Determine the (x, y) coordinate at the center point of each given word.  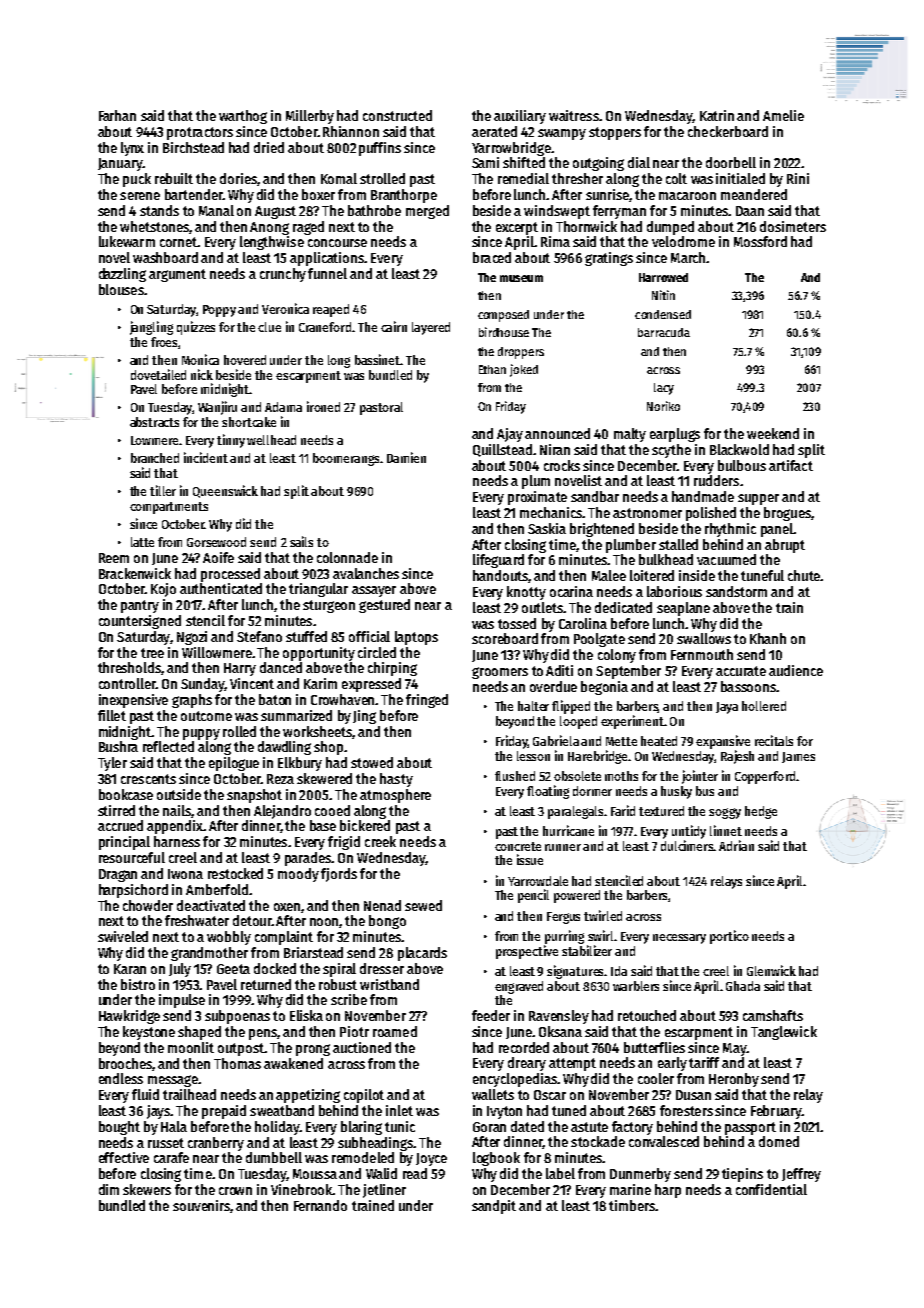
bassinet (377, 359)
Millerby (310, 117)
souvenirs (201, 1205)
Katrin (717, 115)
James (798, 757)
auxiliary (520, 117)
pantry (140, 606)
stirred (116, 810)
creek (380, 841)
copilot (364, 1096)
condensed (663, 314)
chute (804, 575)
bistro (138, 984)
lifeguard (498, 561)
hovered (245, 360)
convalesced (664, 1141)
